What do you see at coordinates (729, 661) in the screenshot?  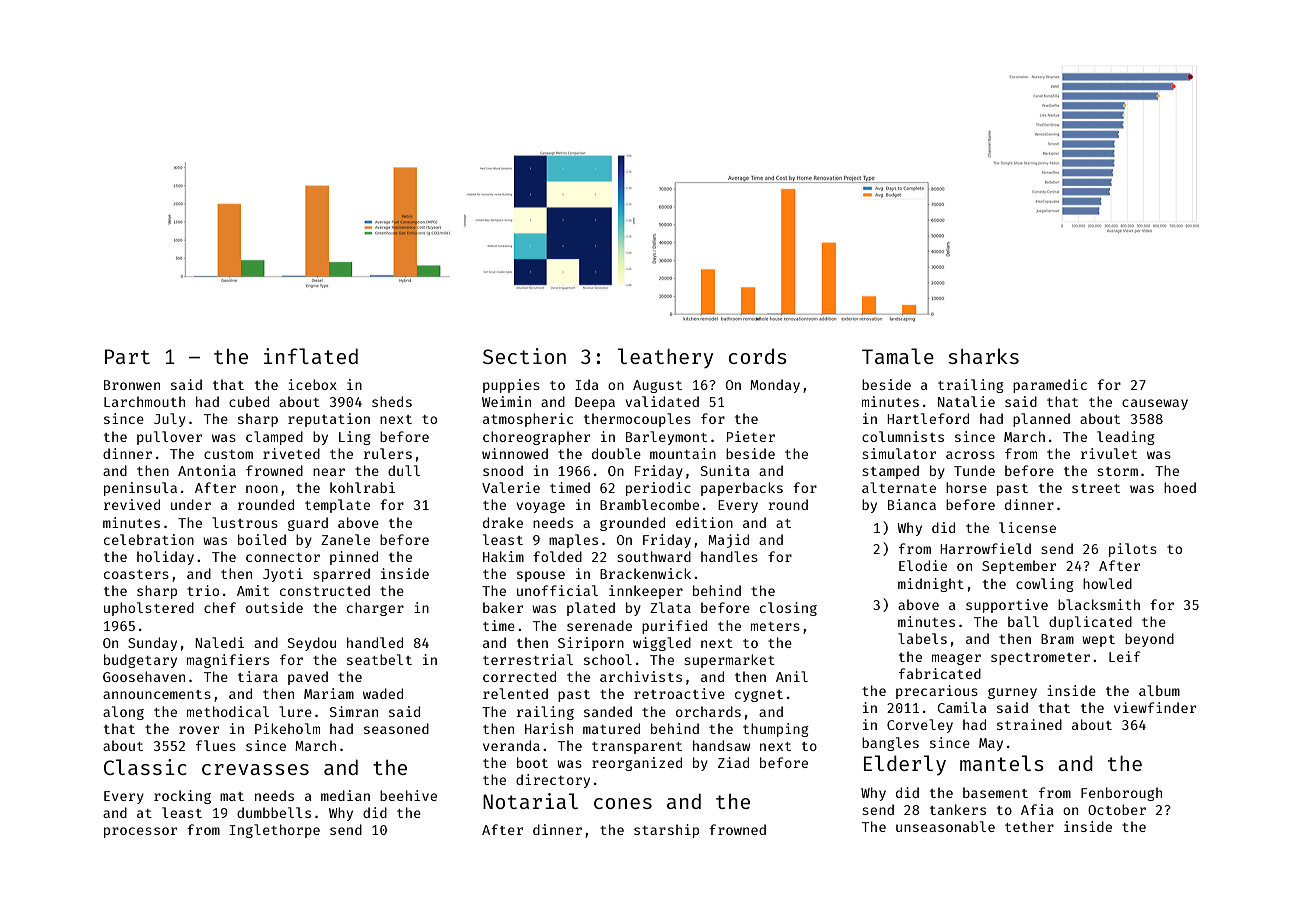 I see `supermarket` at bounding box center [729, 661].
